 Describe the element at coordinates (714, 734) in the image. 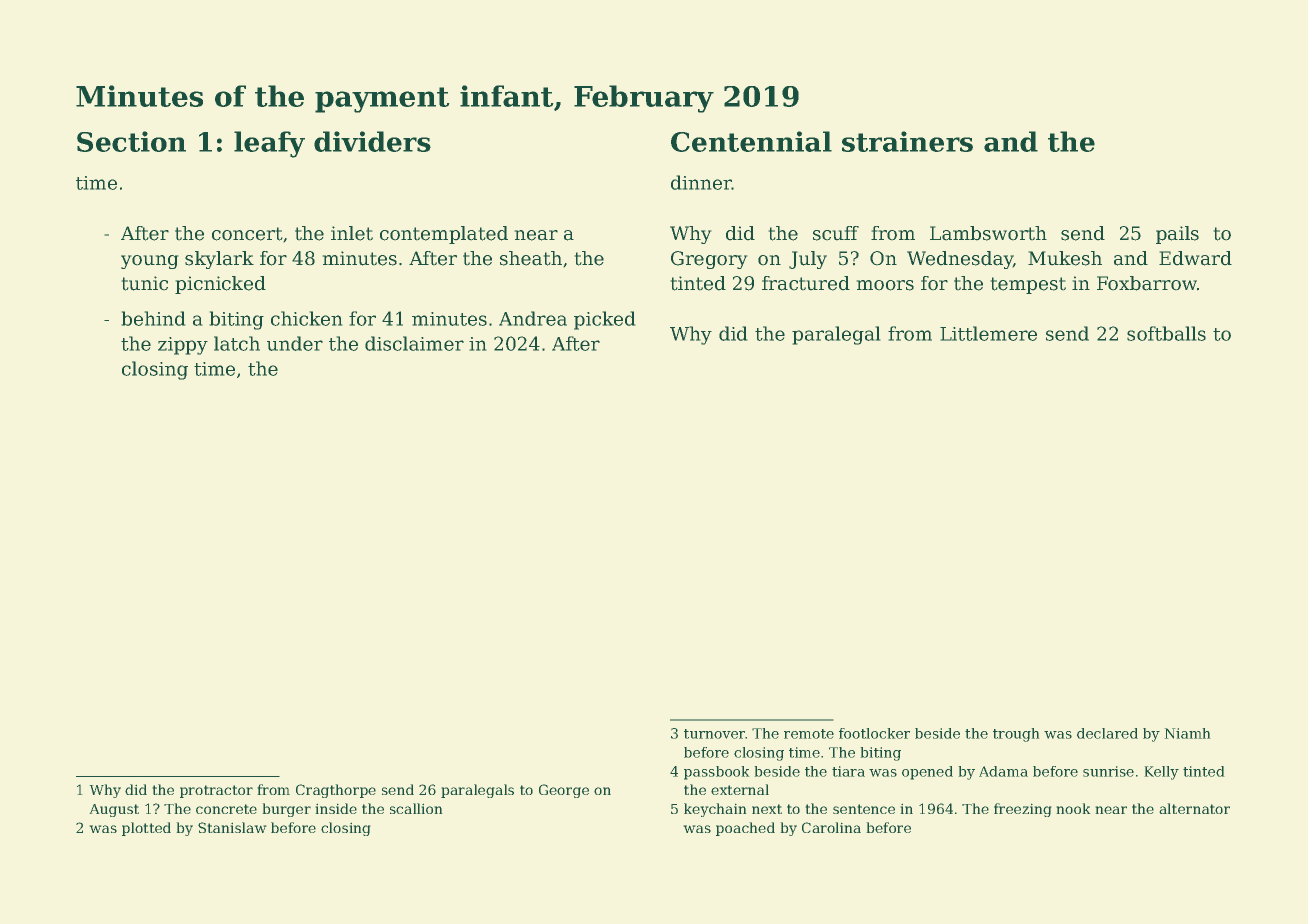

I see `turnover` at that location.
